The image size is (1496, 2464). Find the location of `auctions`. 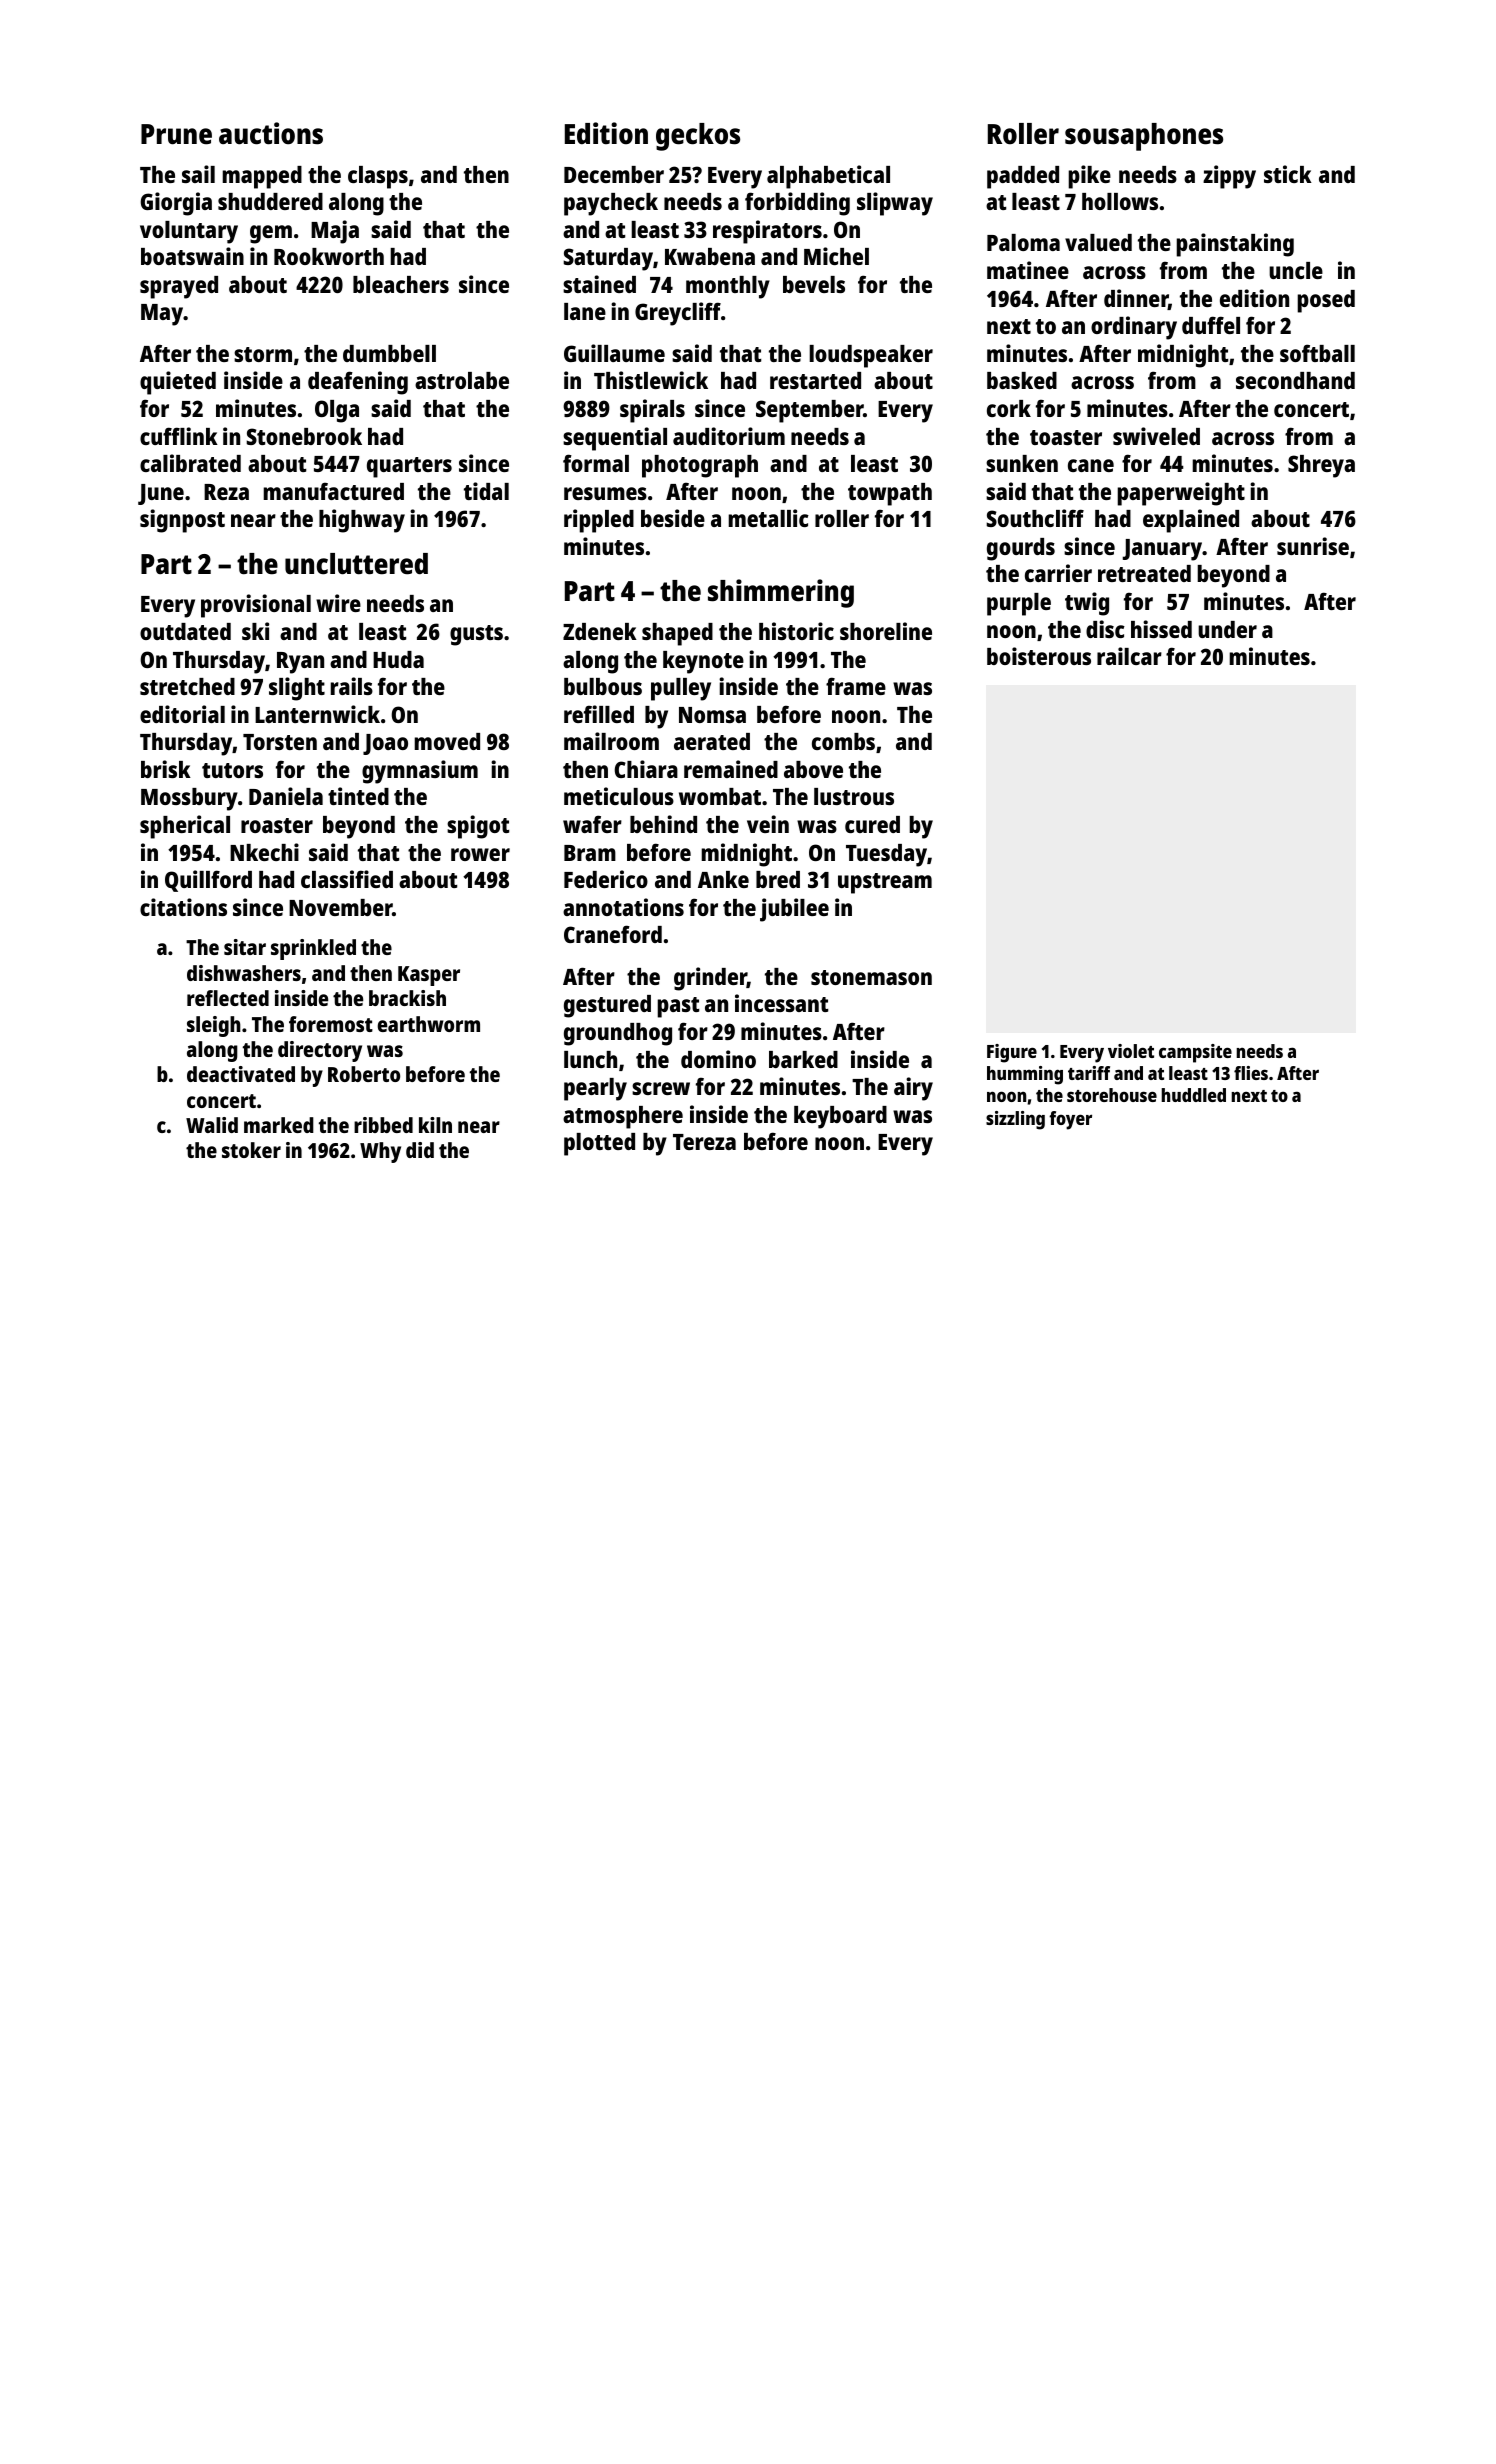

auctions is located at coordinates (271, 133).
